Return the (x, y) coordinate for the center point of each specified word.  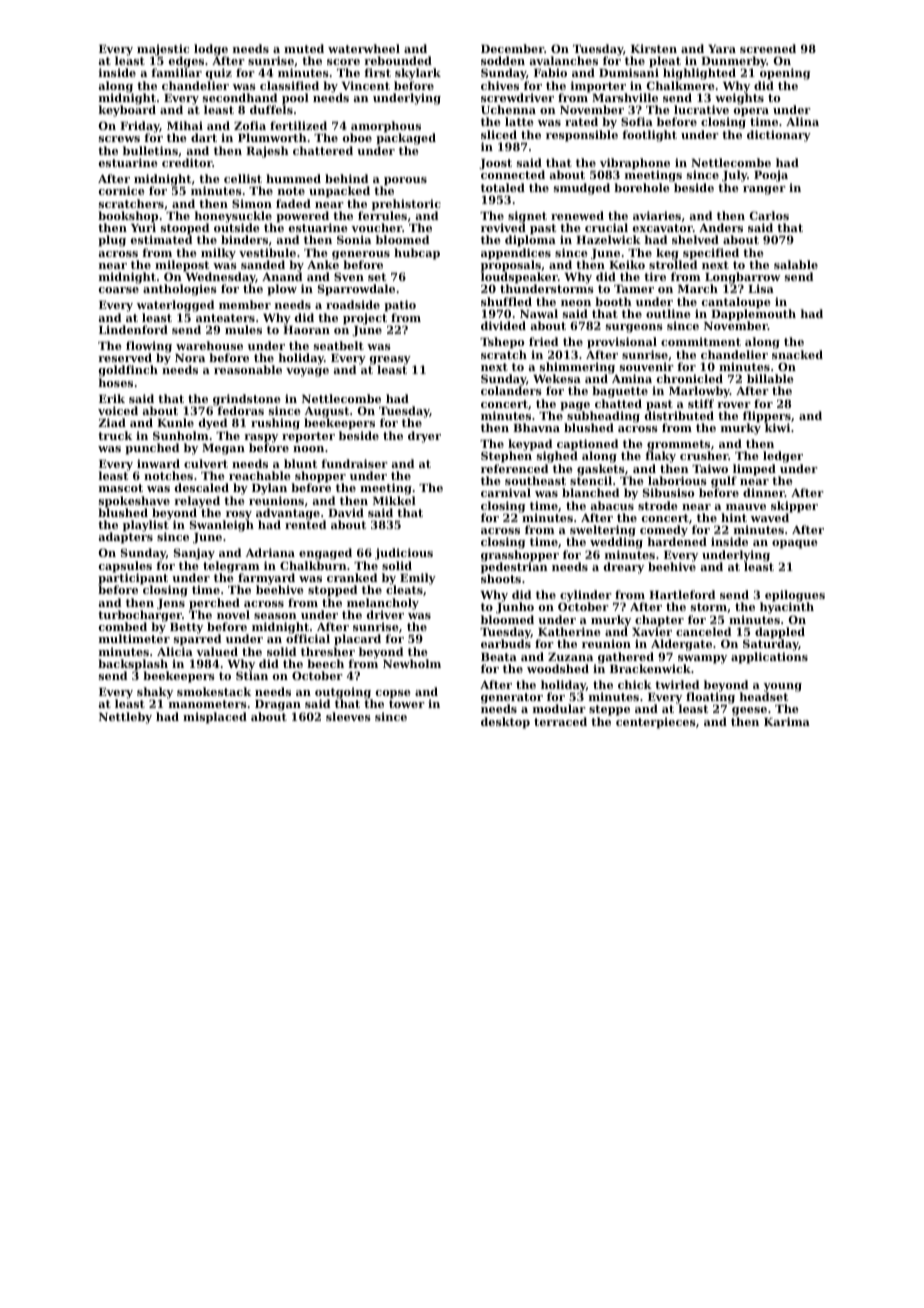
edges (186, 62)
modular (559, 708)
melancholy (383, 604)
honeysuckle (233, 217)
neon (576, 303)
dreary (624, 568)
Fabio (550, 72)
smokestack (214, 691)
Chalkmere (681, 85)
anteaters (225, 318)
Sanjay (194, 554)
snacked (797, 354)
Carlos (769, 215)
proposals (511, 266)
